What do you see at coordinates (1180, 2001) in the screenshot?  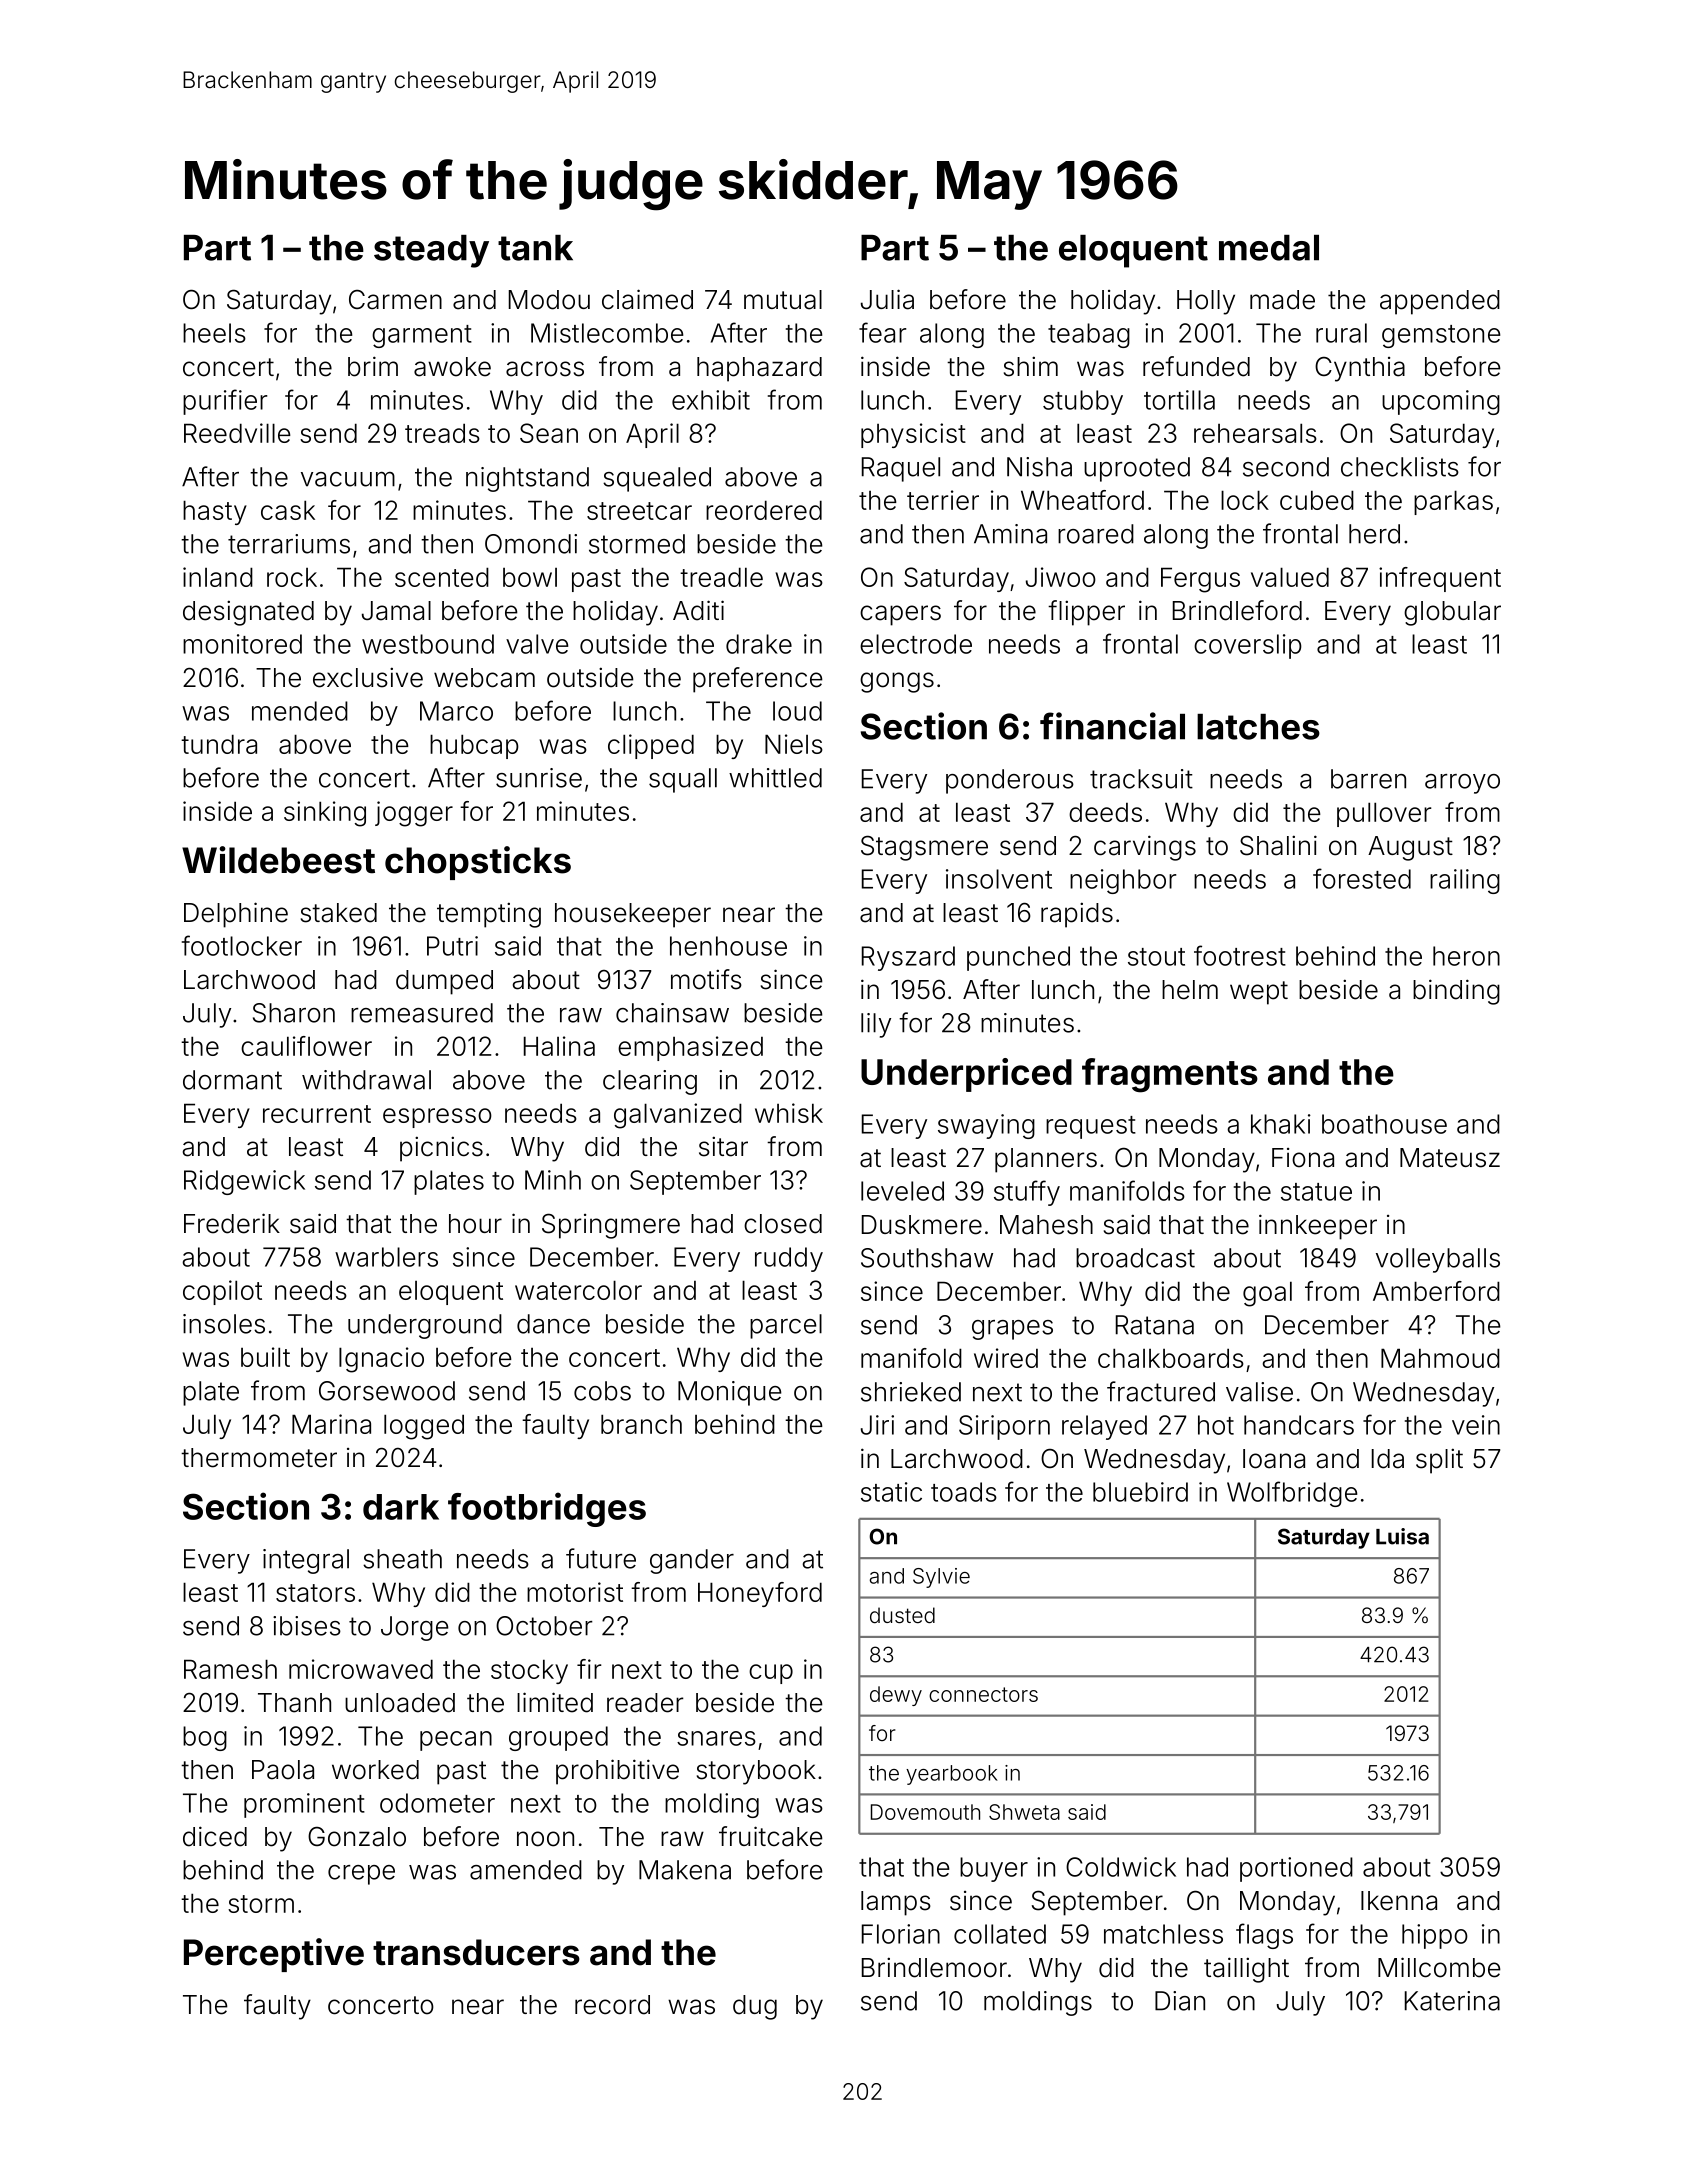 I see `Dian` at bounding box center [1180, 2001].
